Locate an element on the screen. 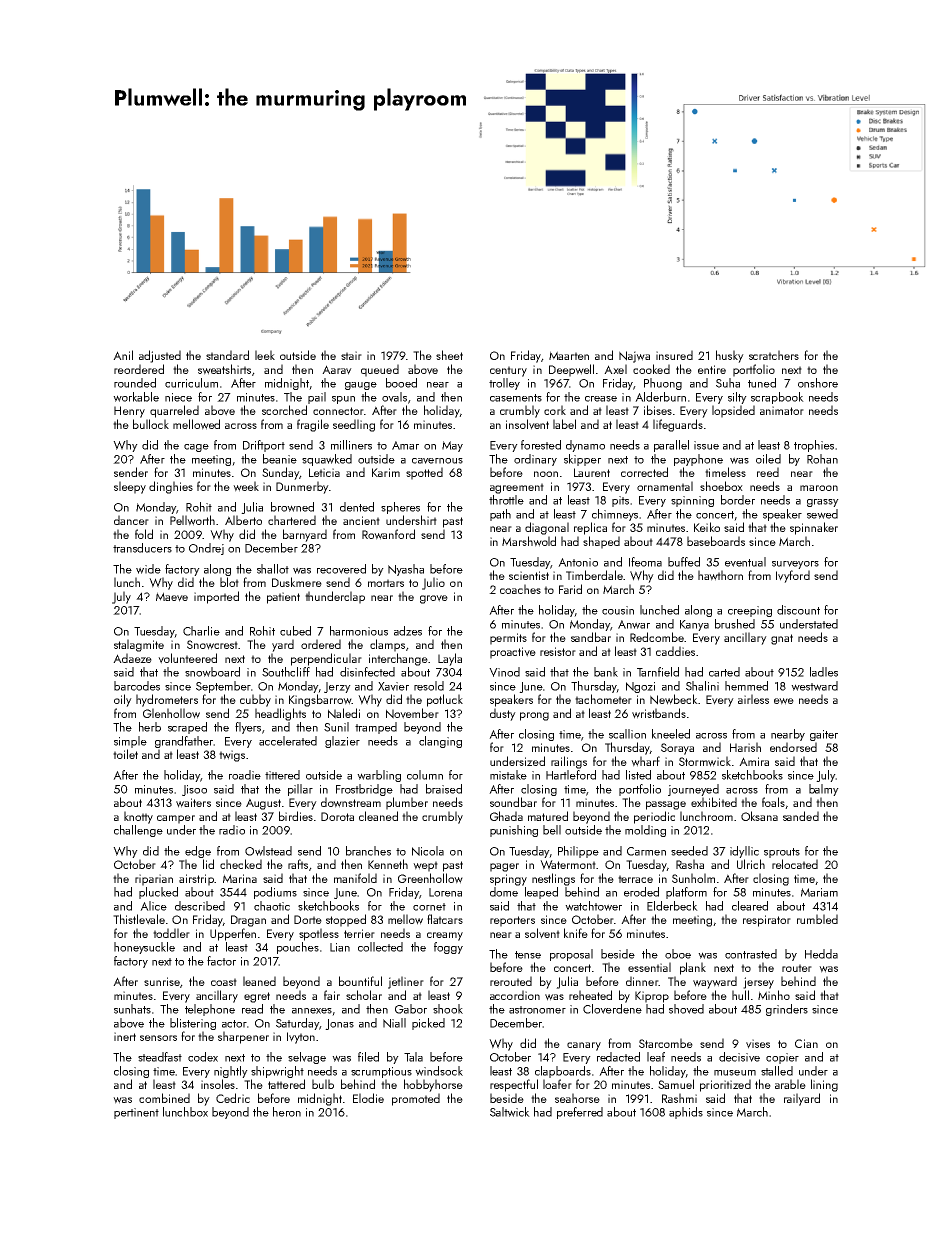 This screenshot has height=1233, width=952. Anil is located at coordinates (123, 355).
